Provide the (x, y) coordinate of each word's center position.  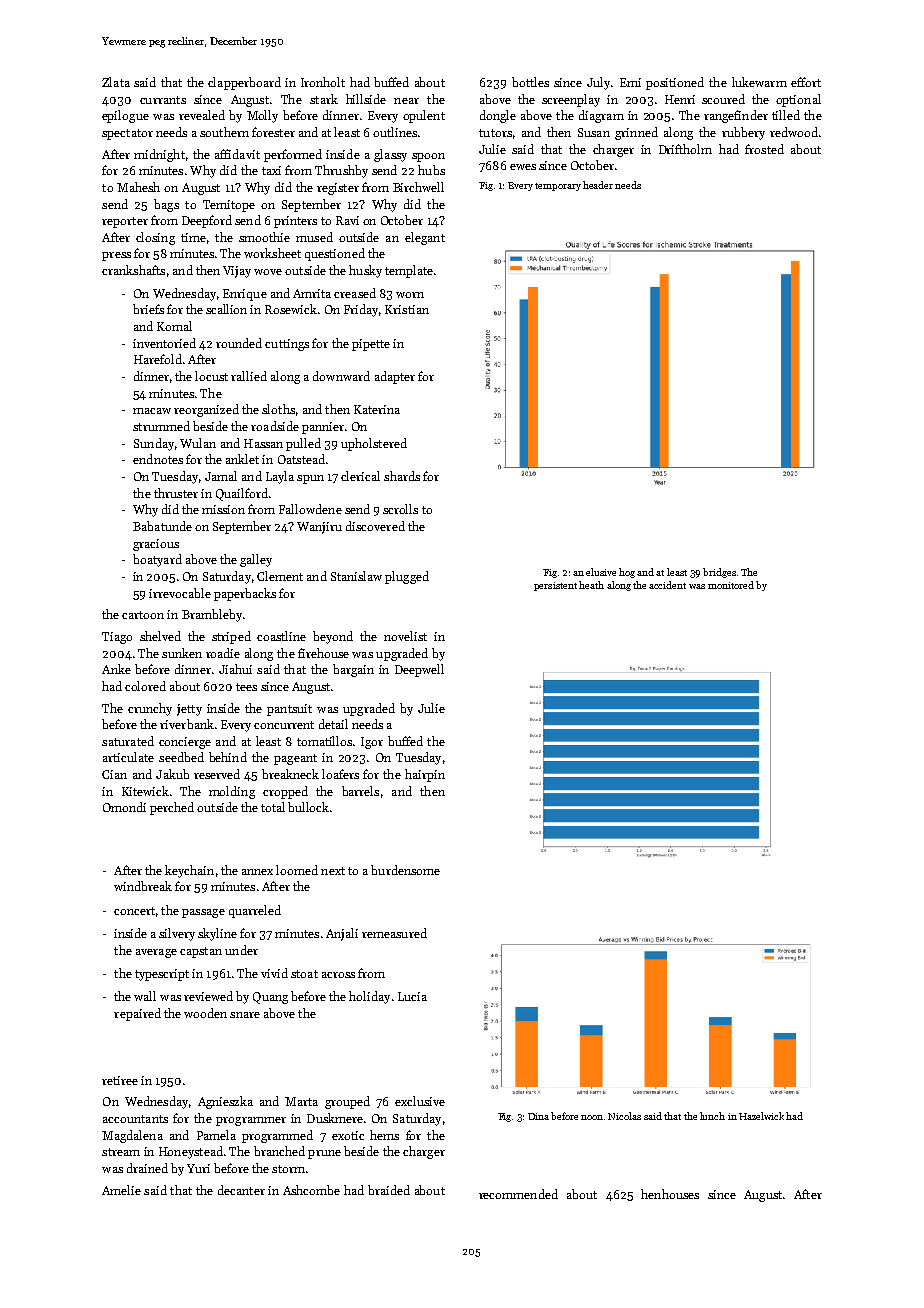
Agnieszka (225, 1102)
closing (155, 238)
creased (355, 293)
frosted (764, 149)
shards (402, 476)
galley (256, 560)
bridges (719, 573)
